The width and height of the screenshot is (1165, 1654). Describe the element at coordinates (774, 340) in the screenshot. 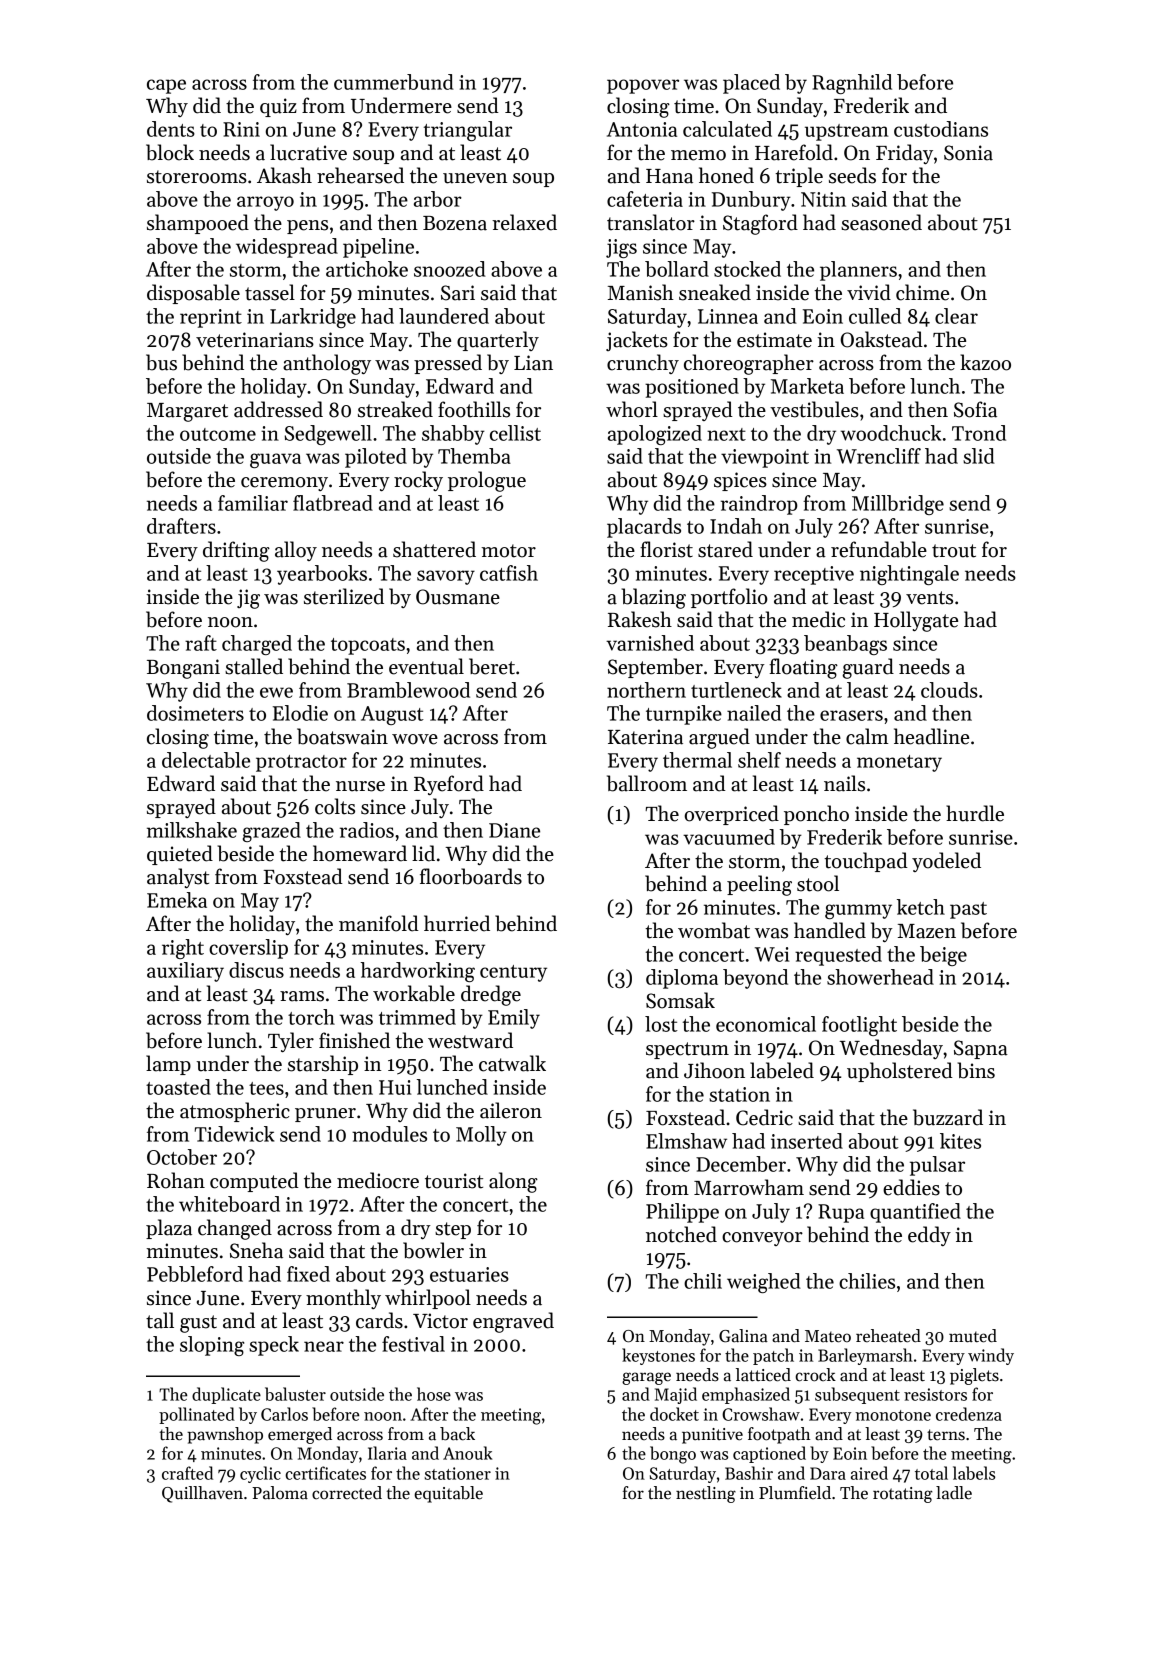

I see `estimate` at that location.
